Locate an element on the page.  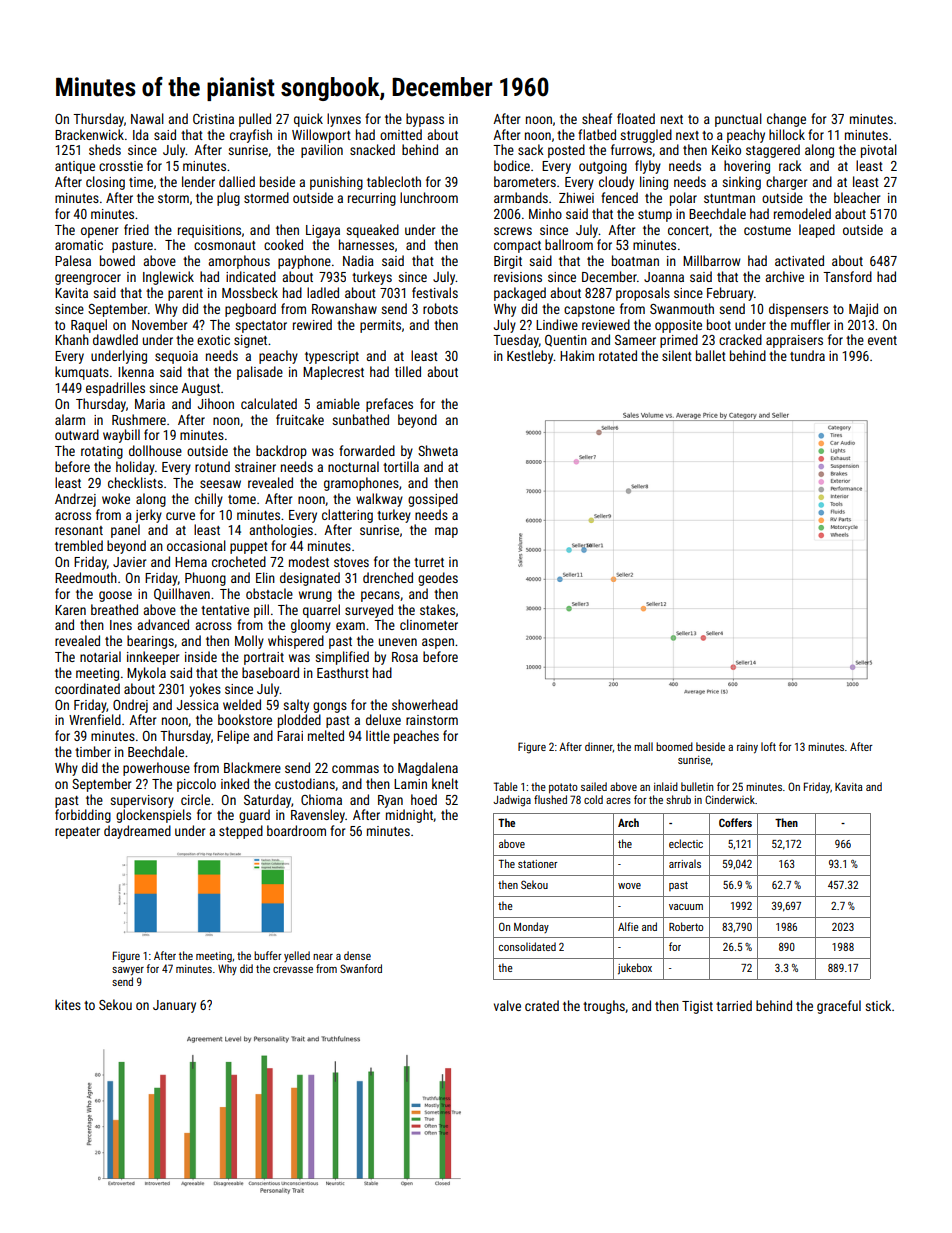
Tigist is located at coordinates (697, 1007).
